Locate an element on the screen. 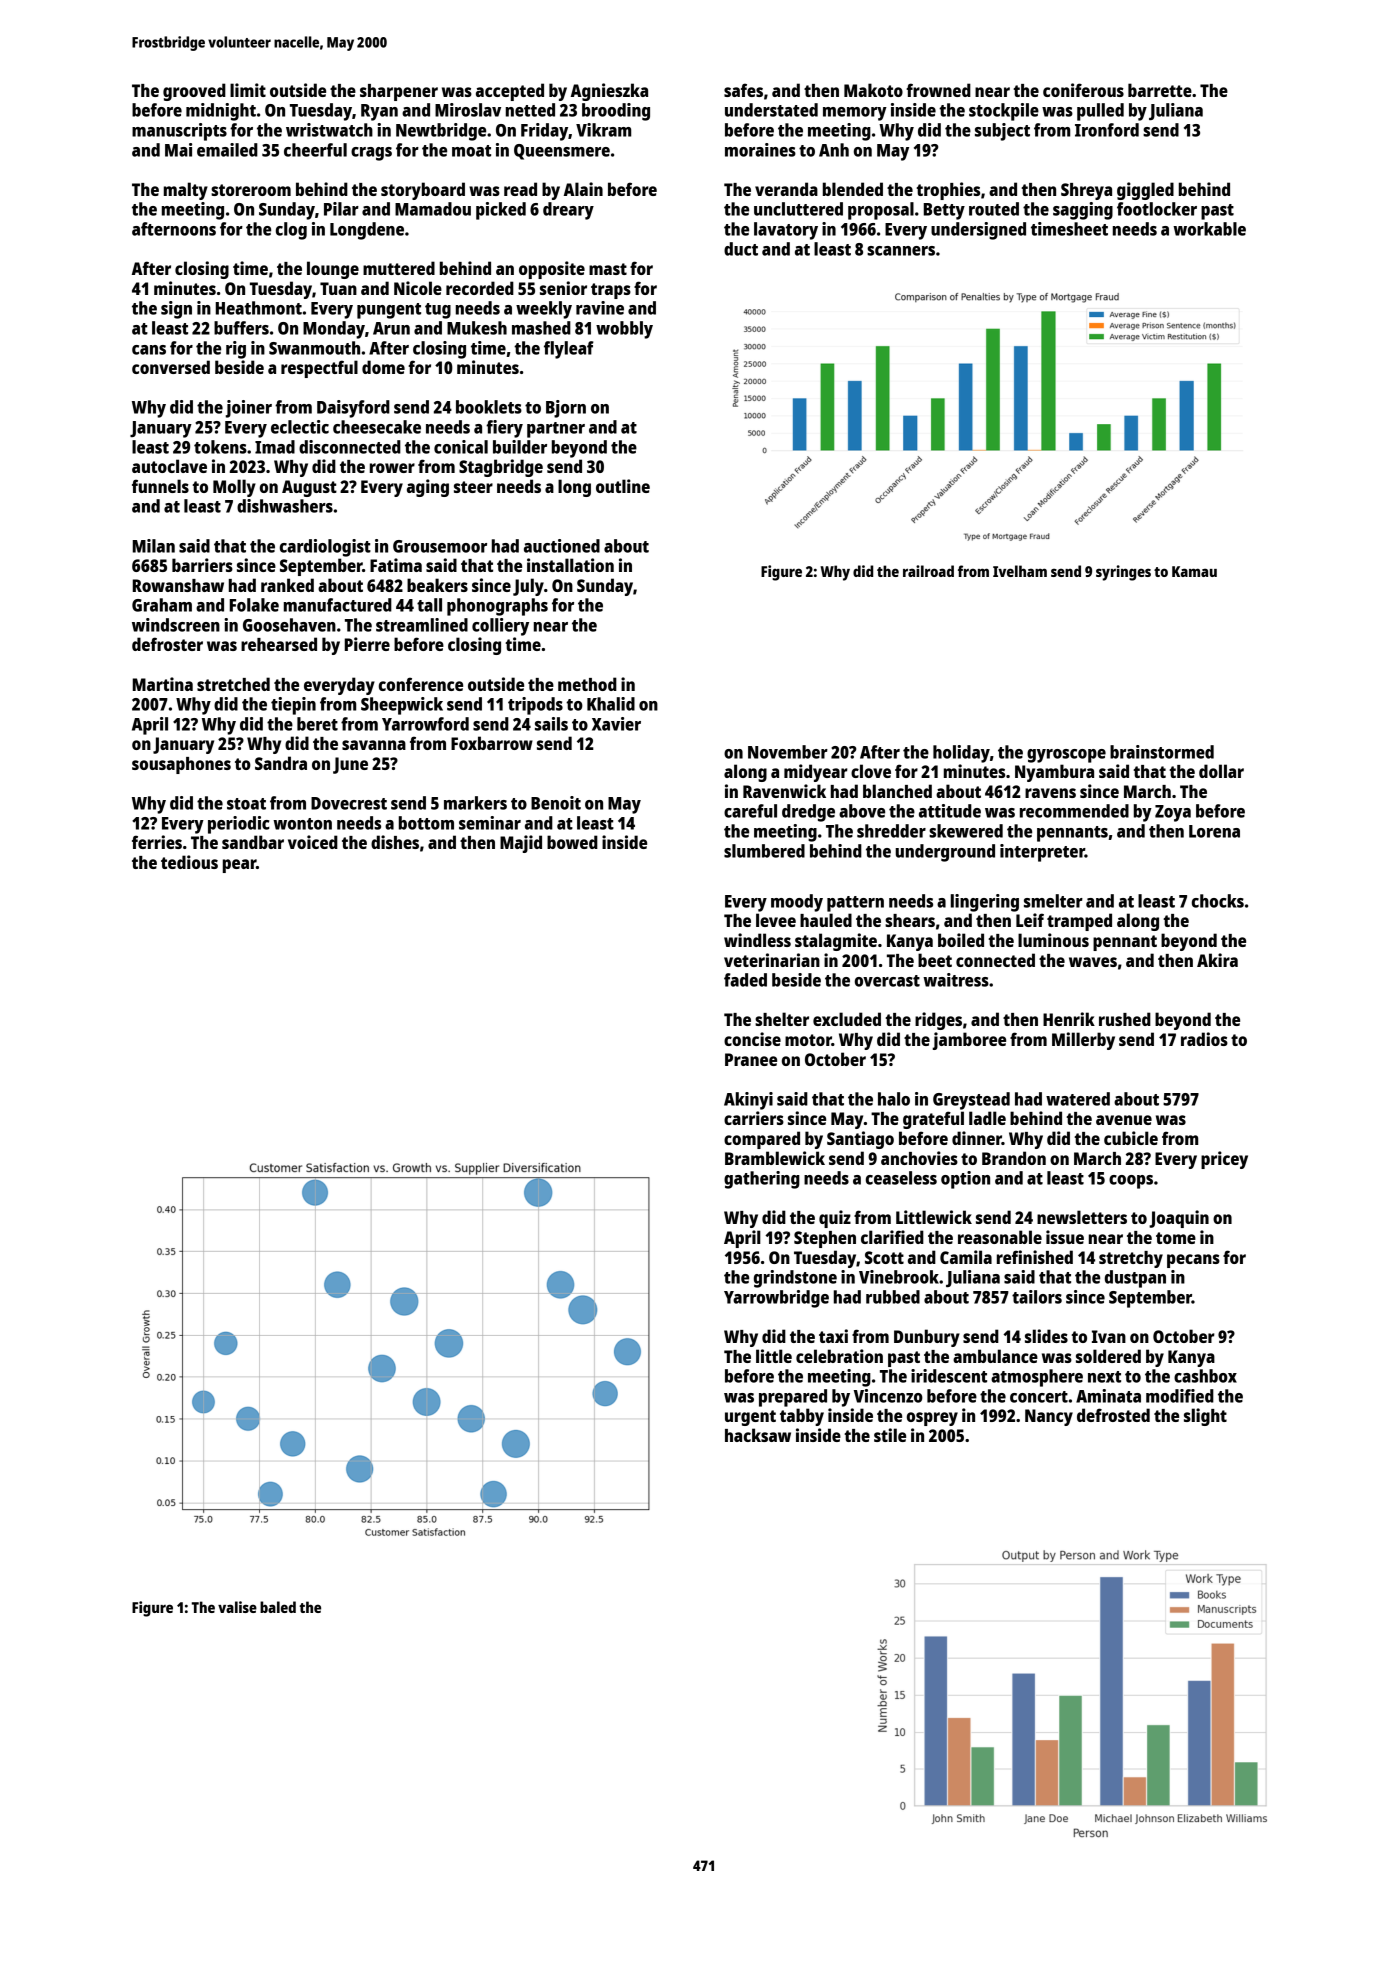  tedious is located at coordinates (189, 862).
